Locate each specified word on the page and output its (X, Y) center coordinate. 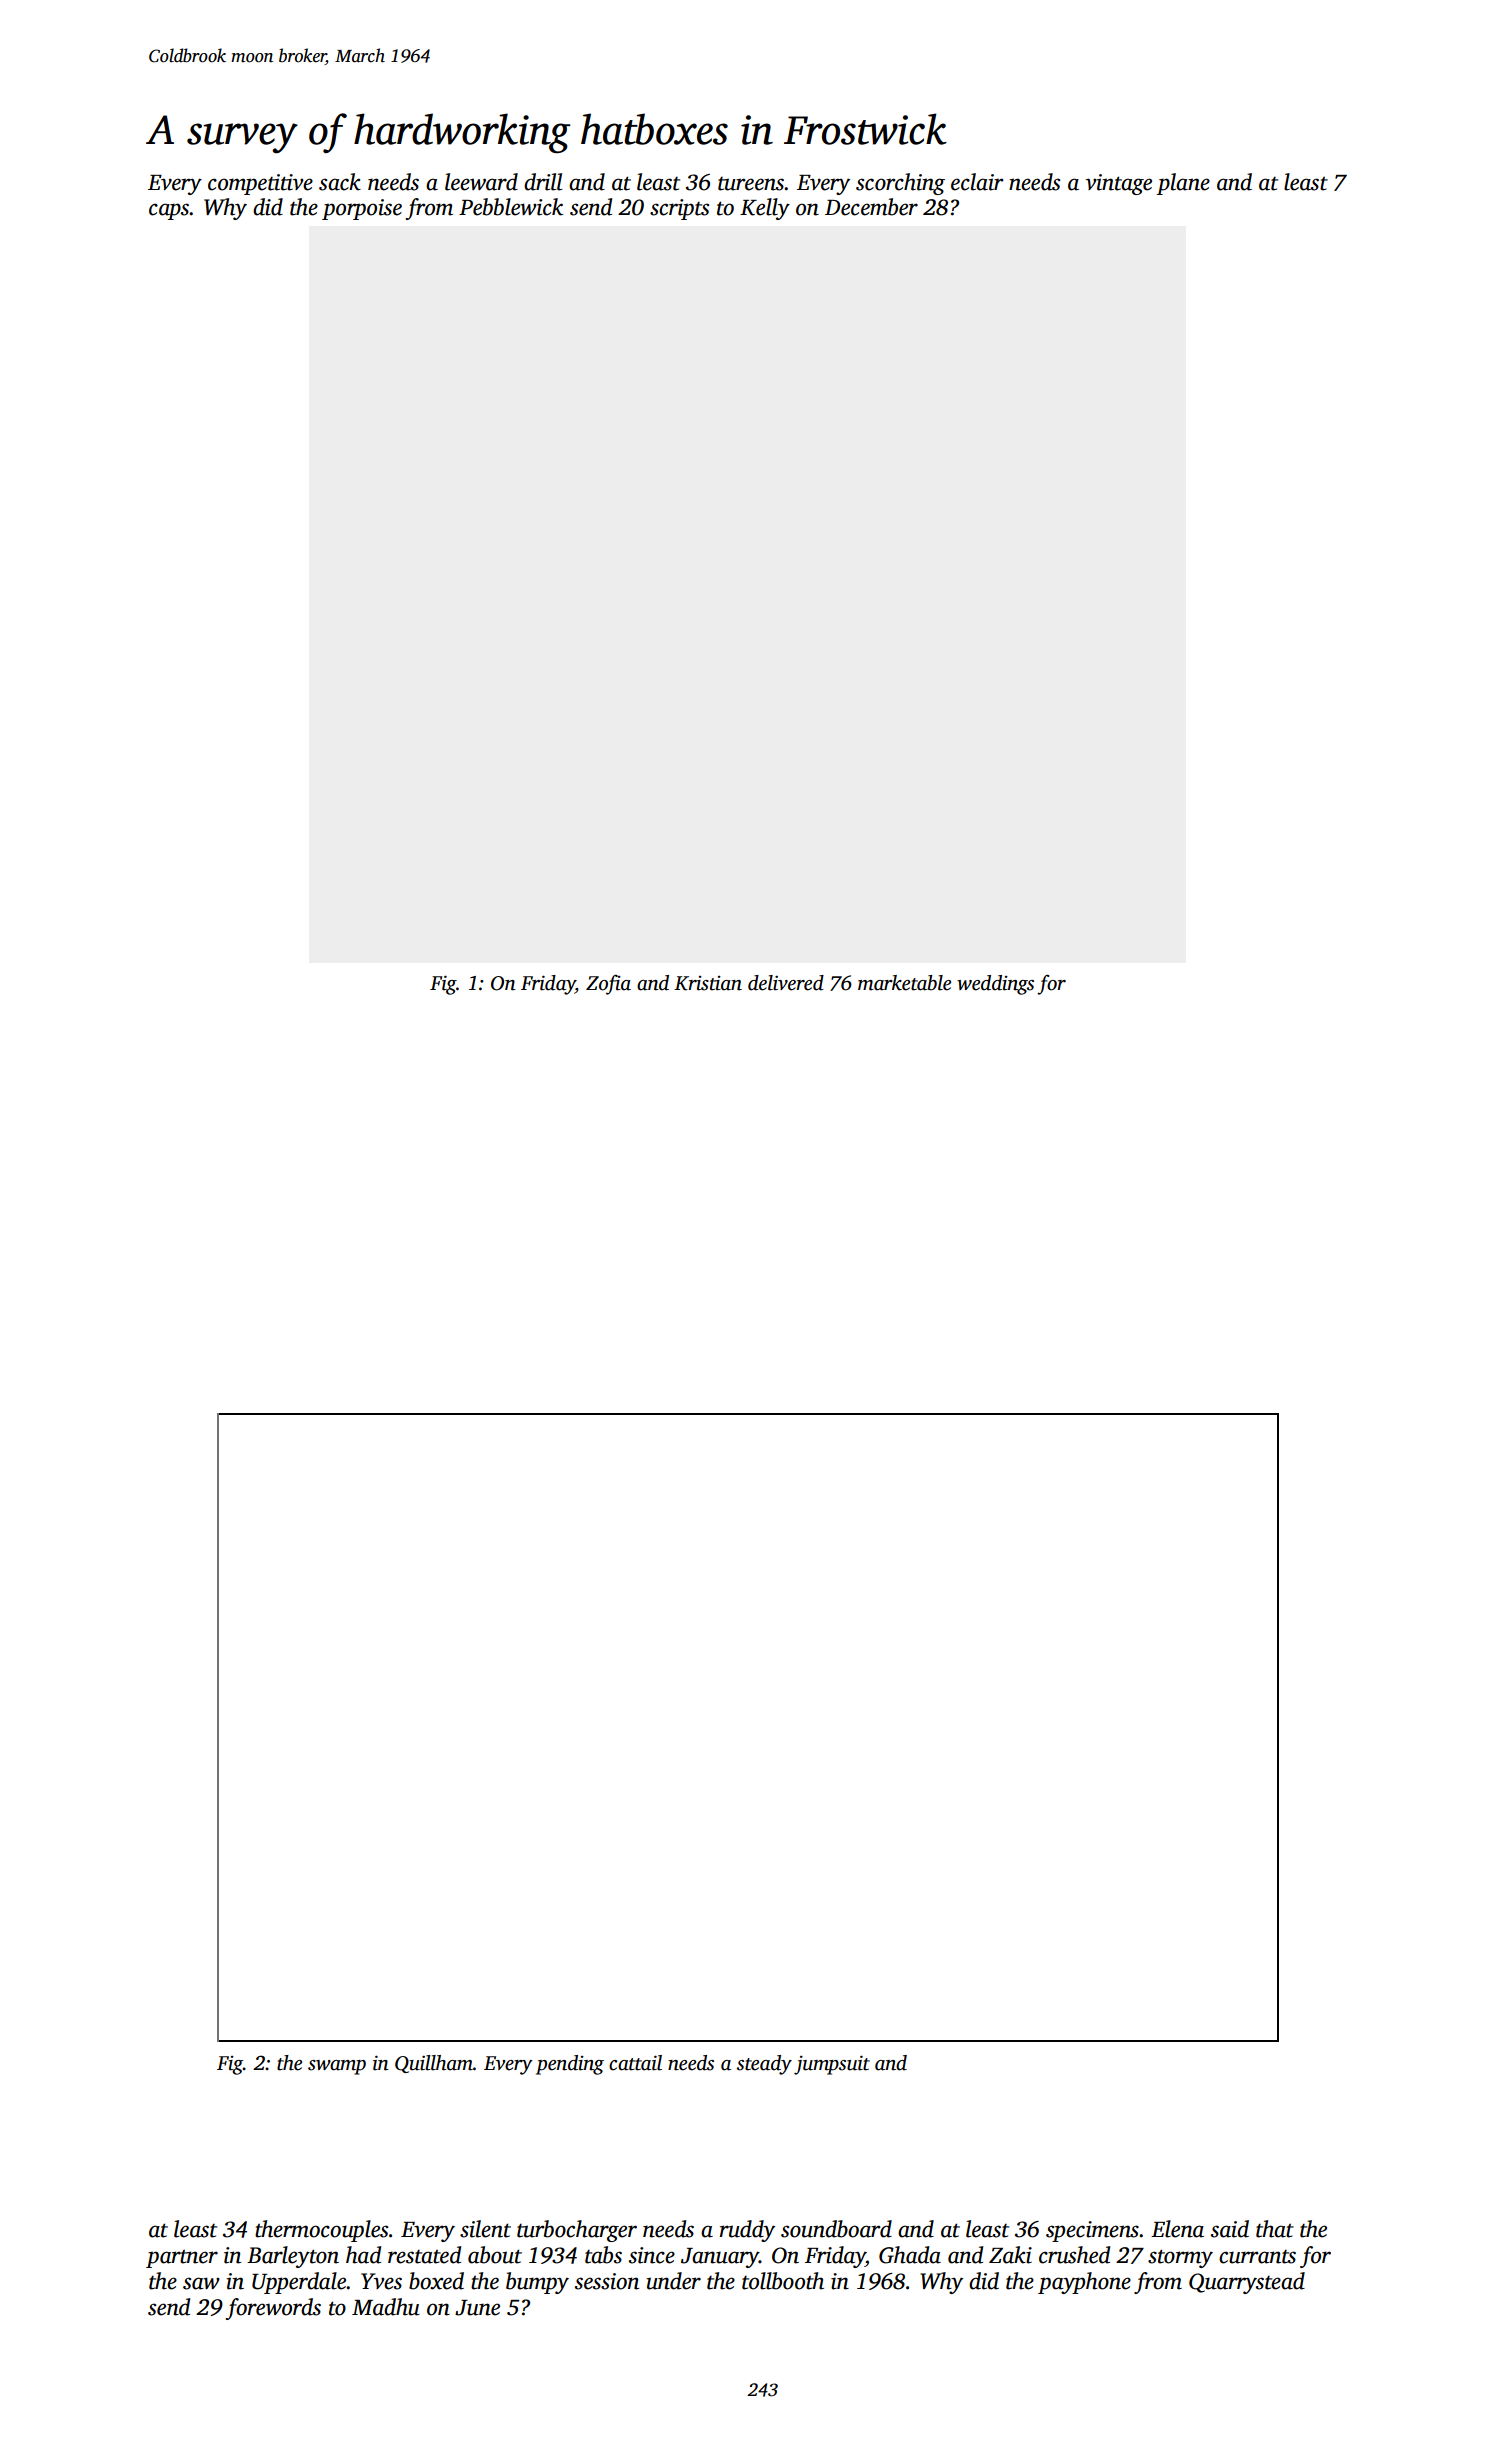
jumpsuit (832, 2065)
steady (764, 2065)
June (477, 2308)
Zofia (608, 985)
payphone (1084, 2283)
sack (340, 182)
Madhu (386, 2307)
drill (543, 182)
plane (1183, 184)
